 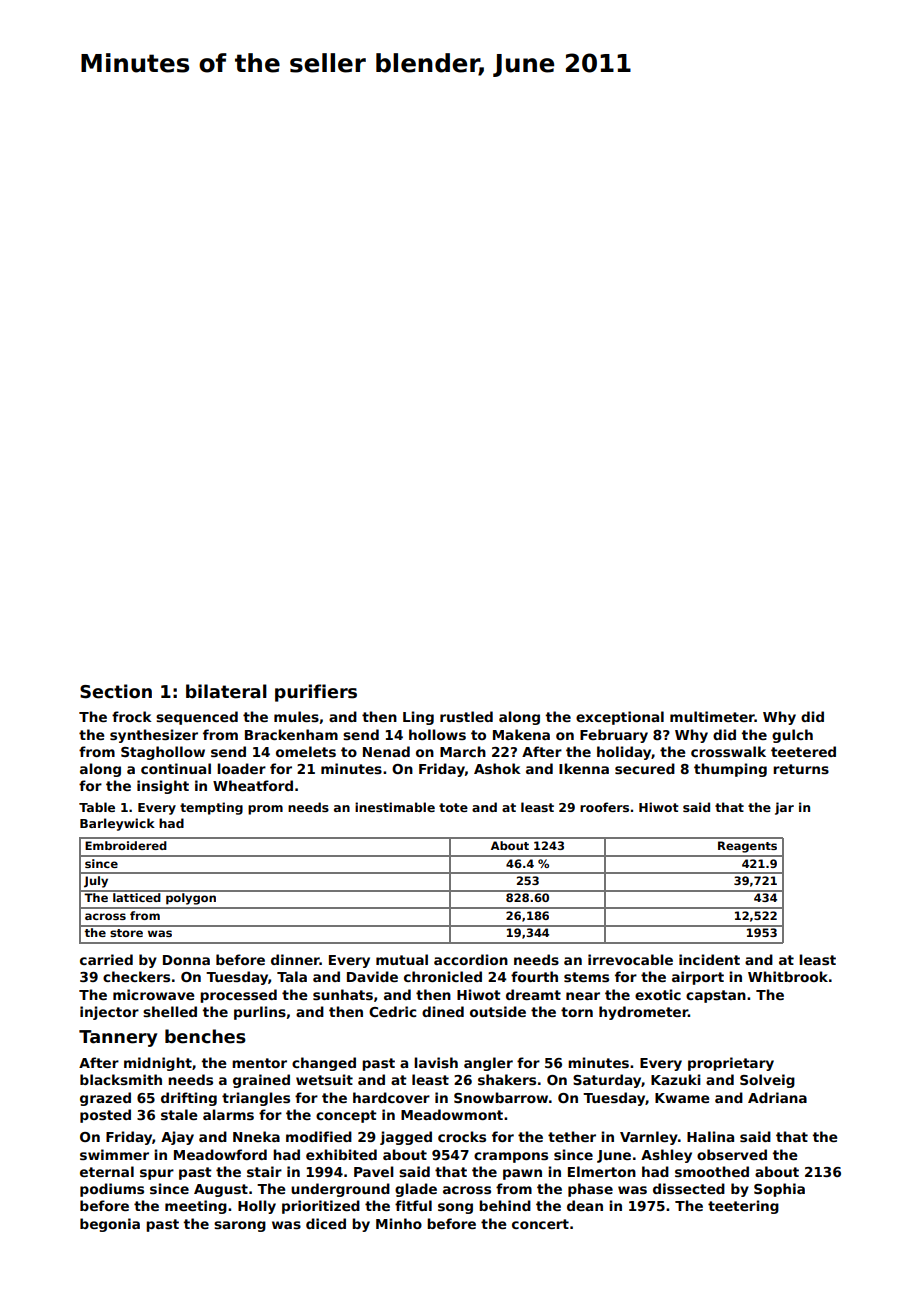 I want to click on injector, so click(x=109, y=1013).
